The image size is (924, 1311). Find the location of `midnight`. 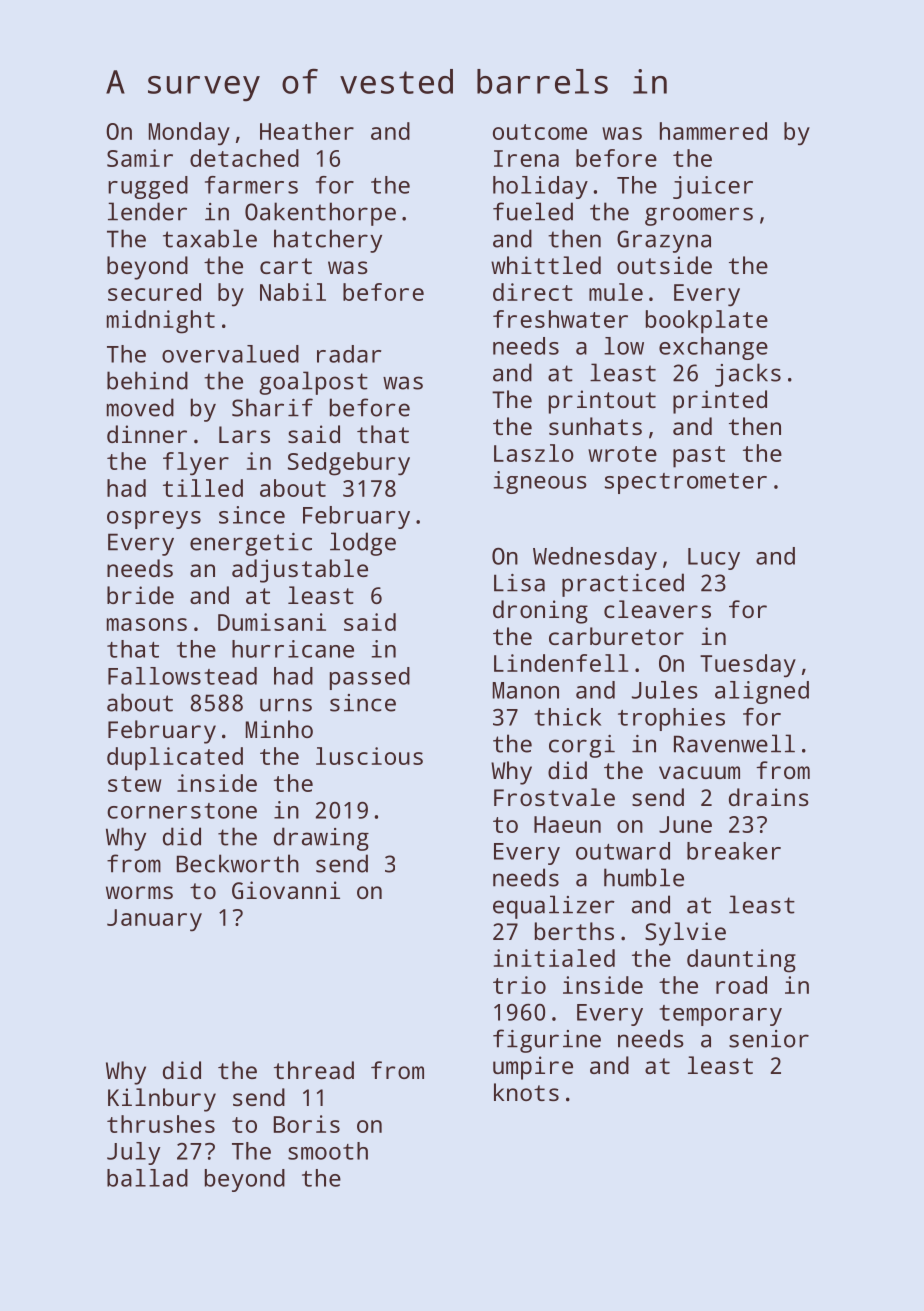

midnight is located at coordinates (161, 322).
